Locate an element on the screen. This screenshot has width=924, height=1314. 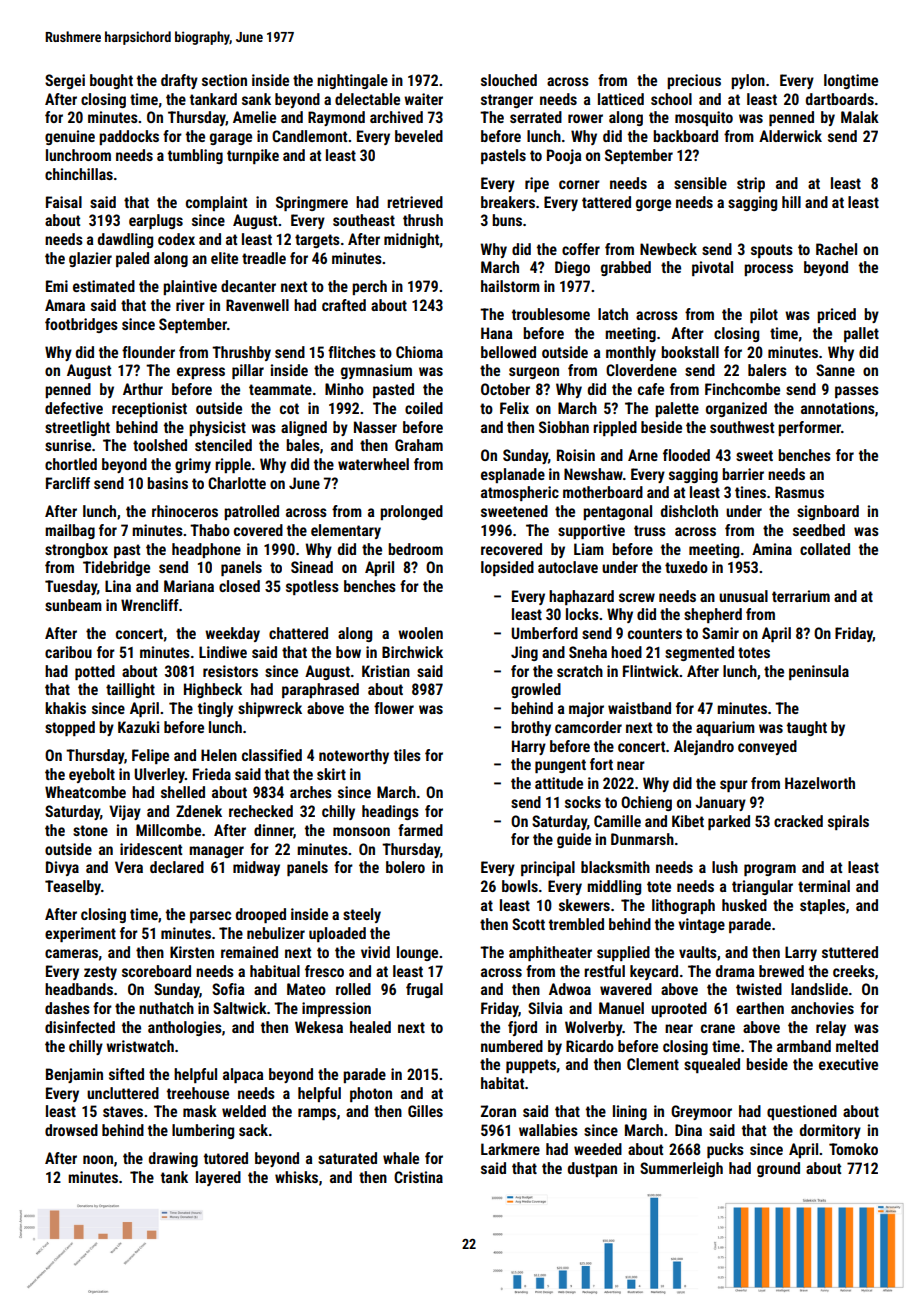
stopped is located at coordinates (70, 728).
